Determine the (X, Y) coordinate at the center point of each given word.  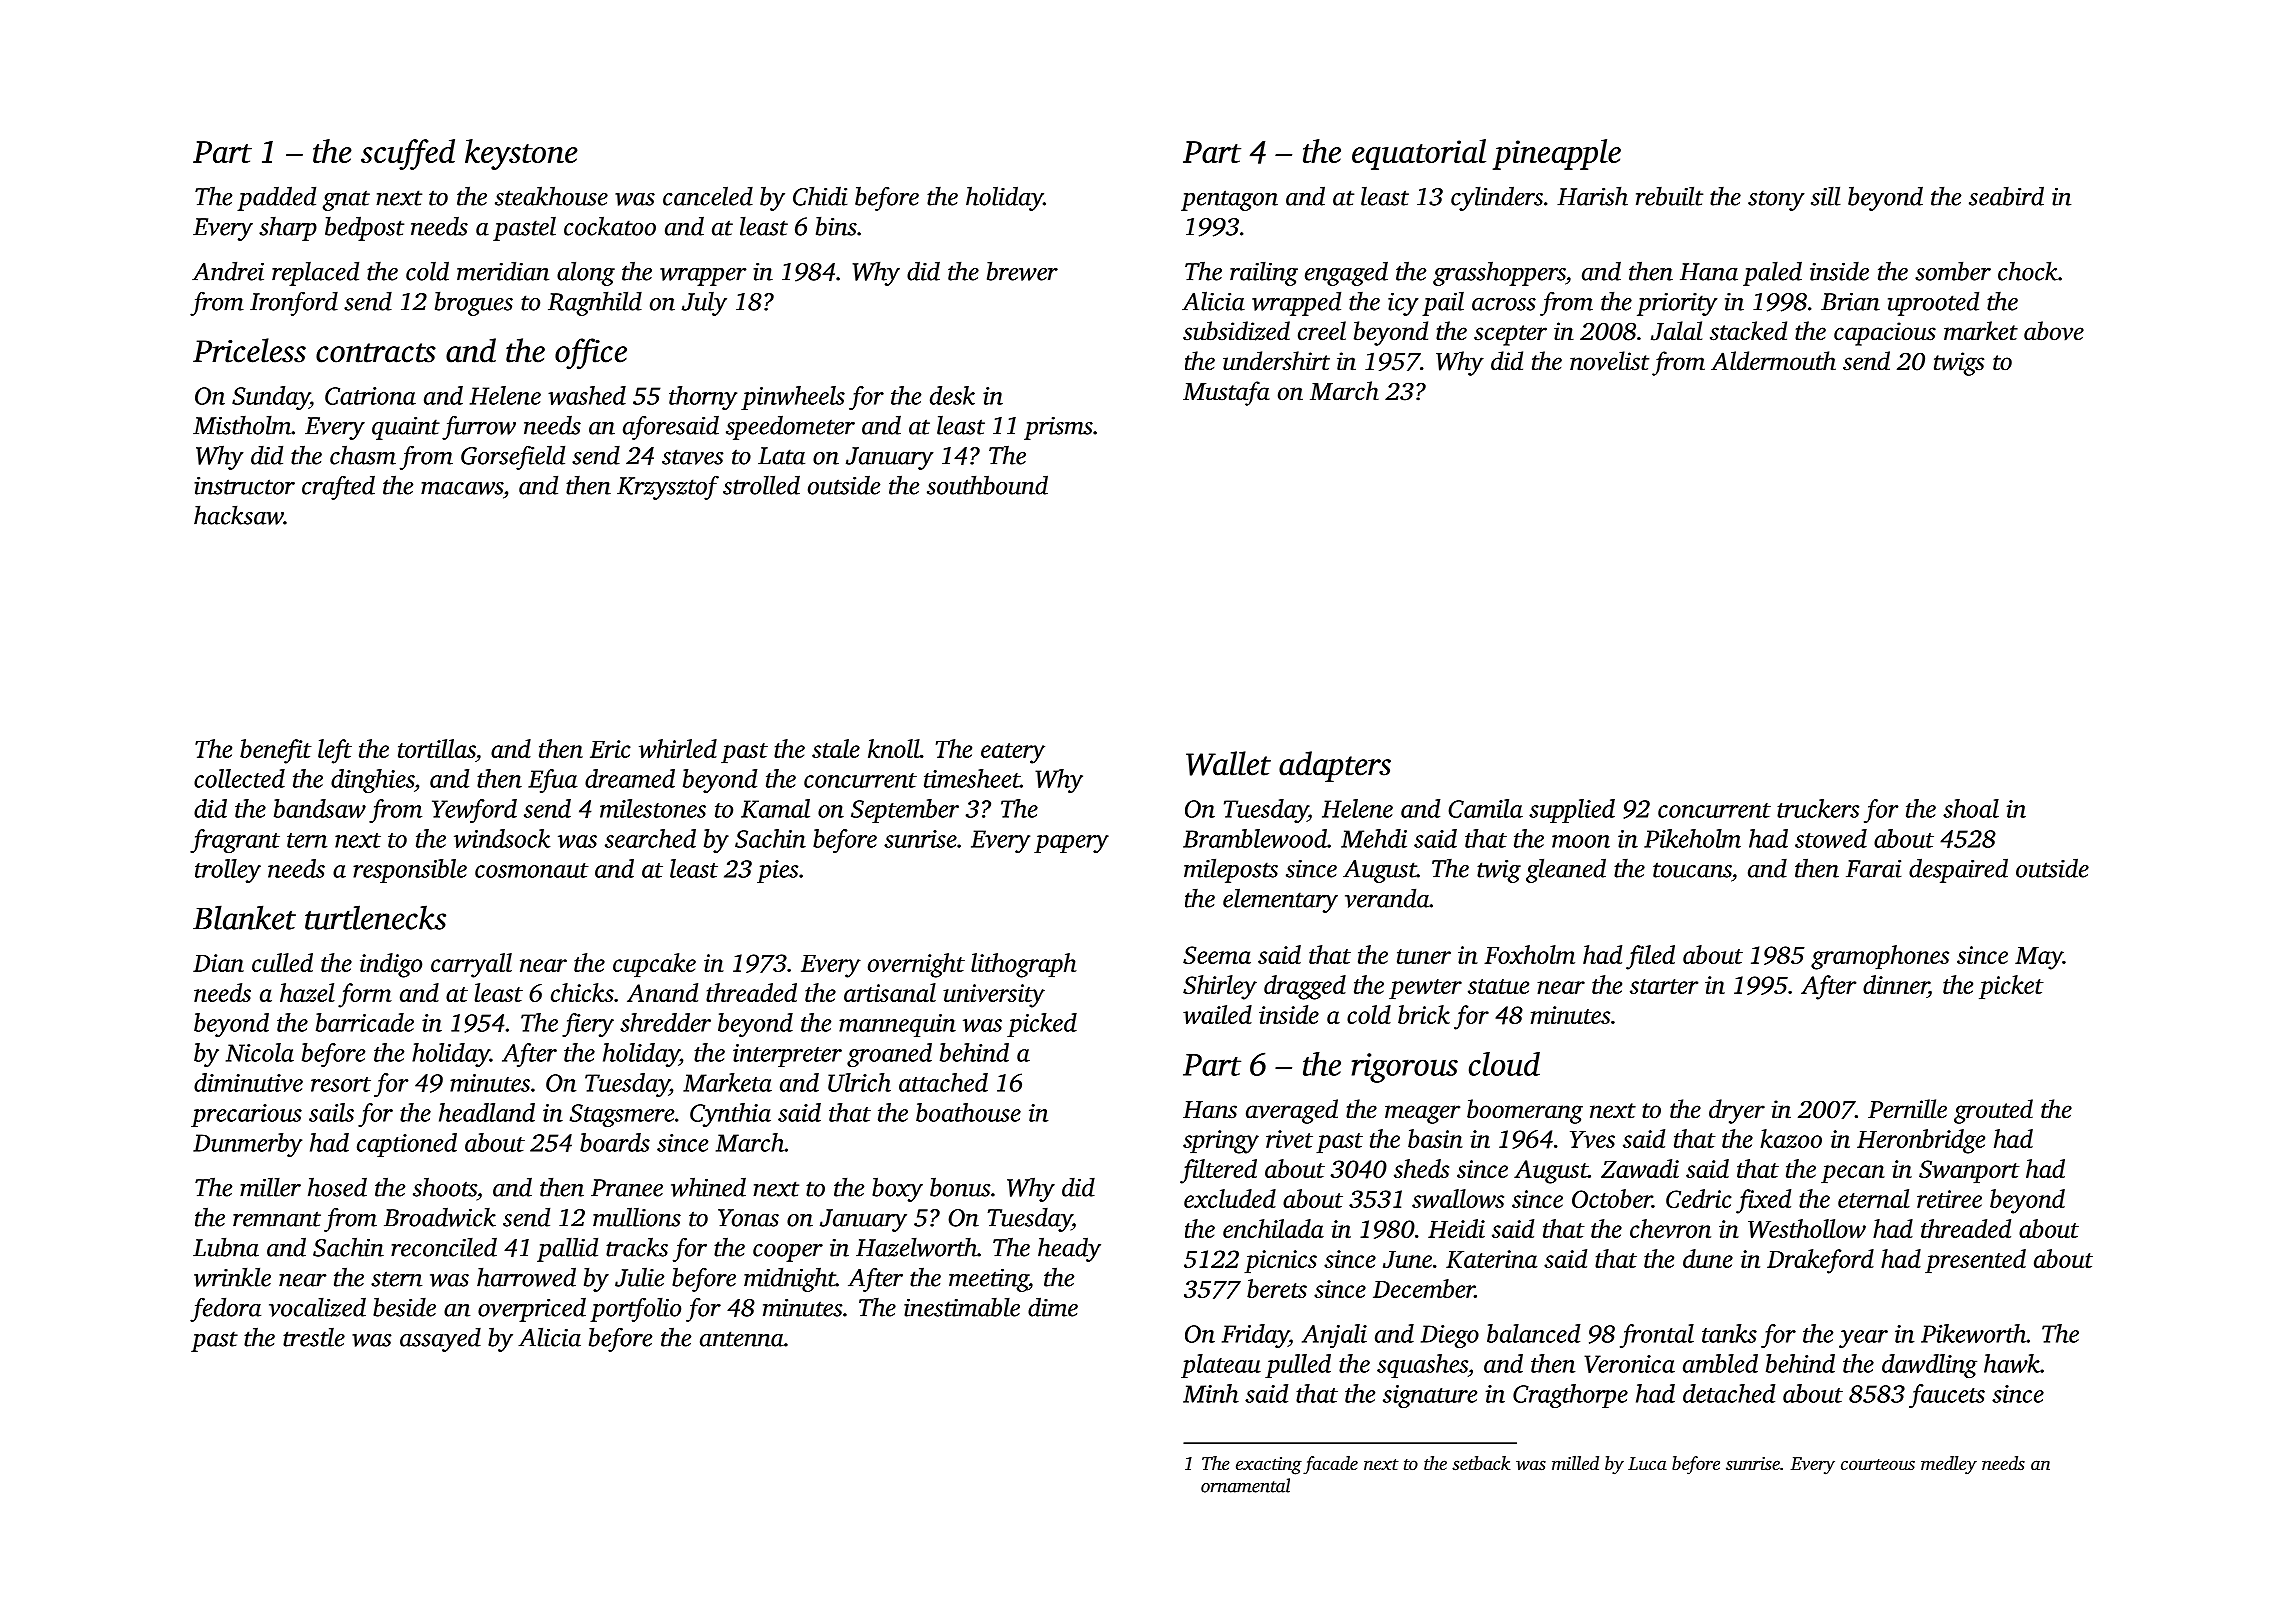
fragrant (235, 841)
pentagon (1229, 200)
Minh (1211, 1393)
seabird (2006, 196)
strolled (761, 485)
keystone (521, 154)
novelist (1609, 361)
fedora (225, 1309)
